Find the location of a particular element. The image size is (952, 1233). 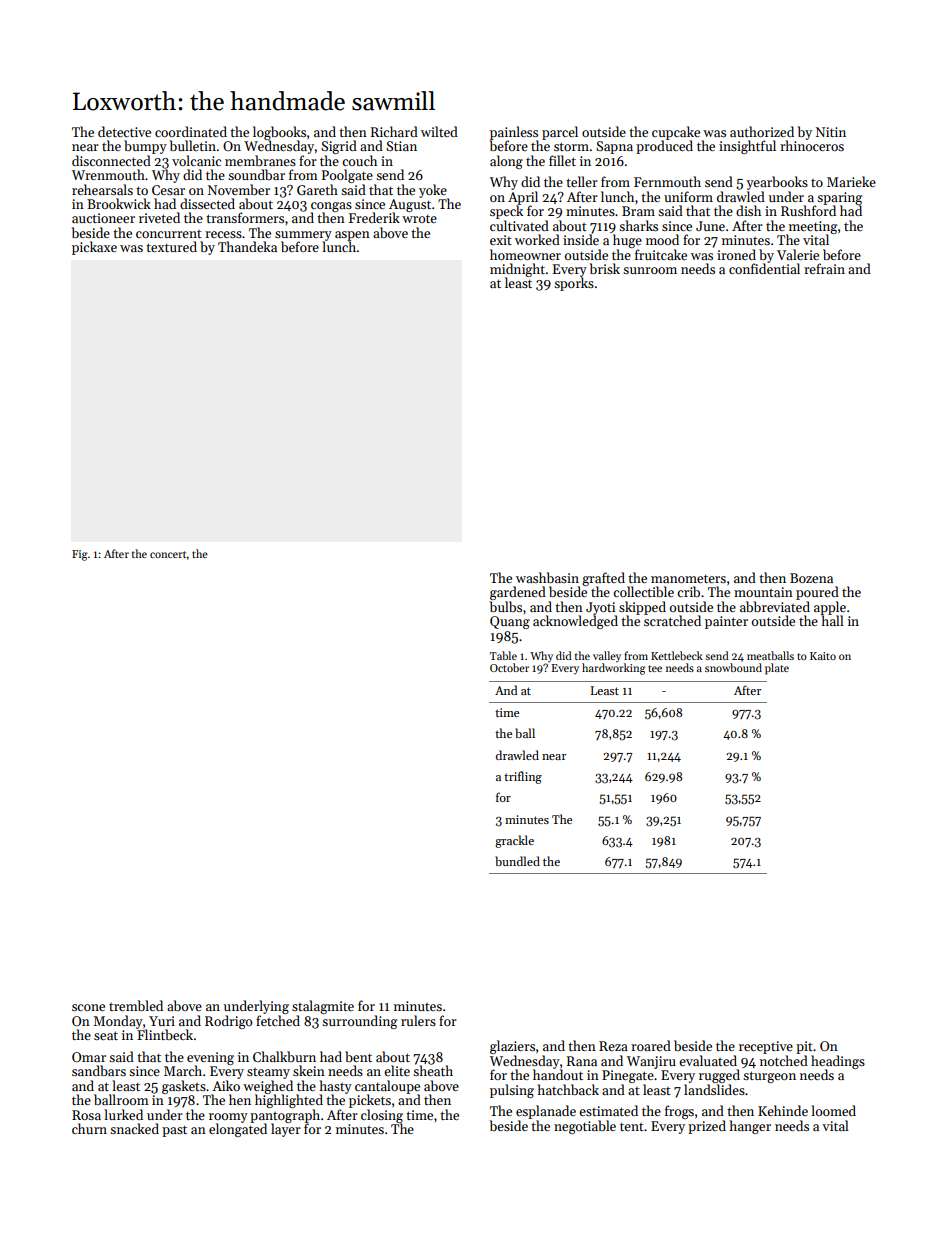

August is located at coordinates (410, 206).
